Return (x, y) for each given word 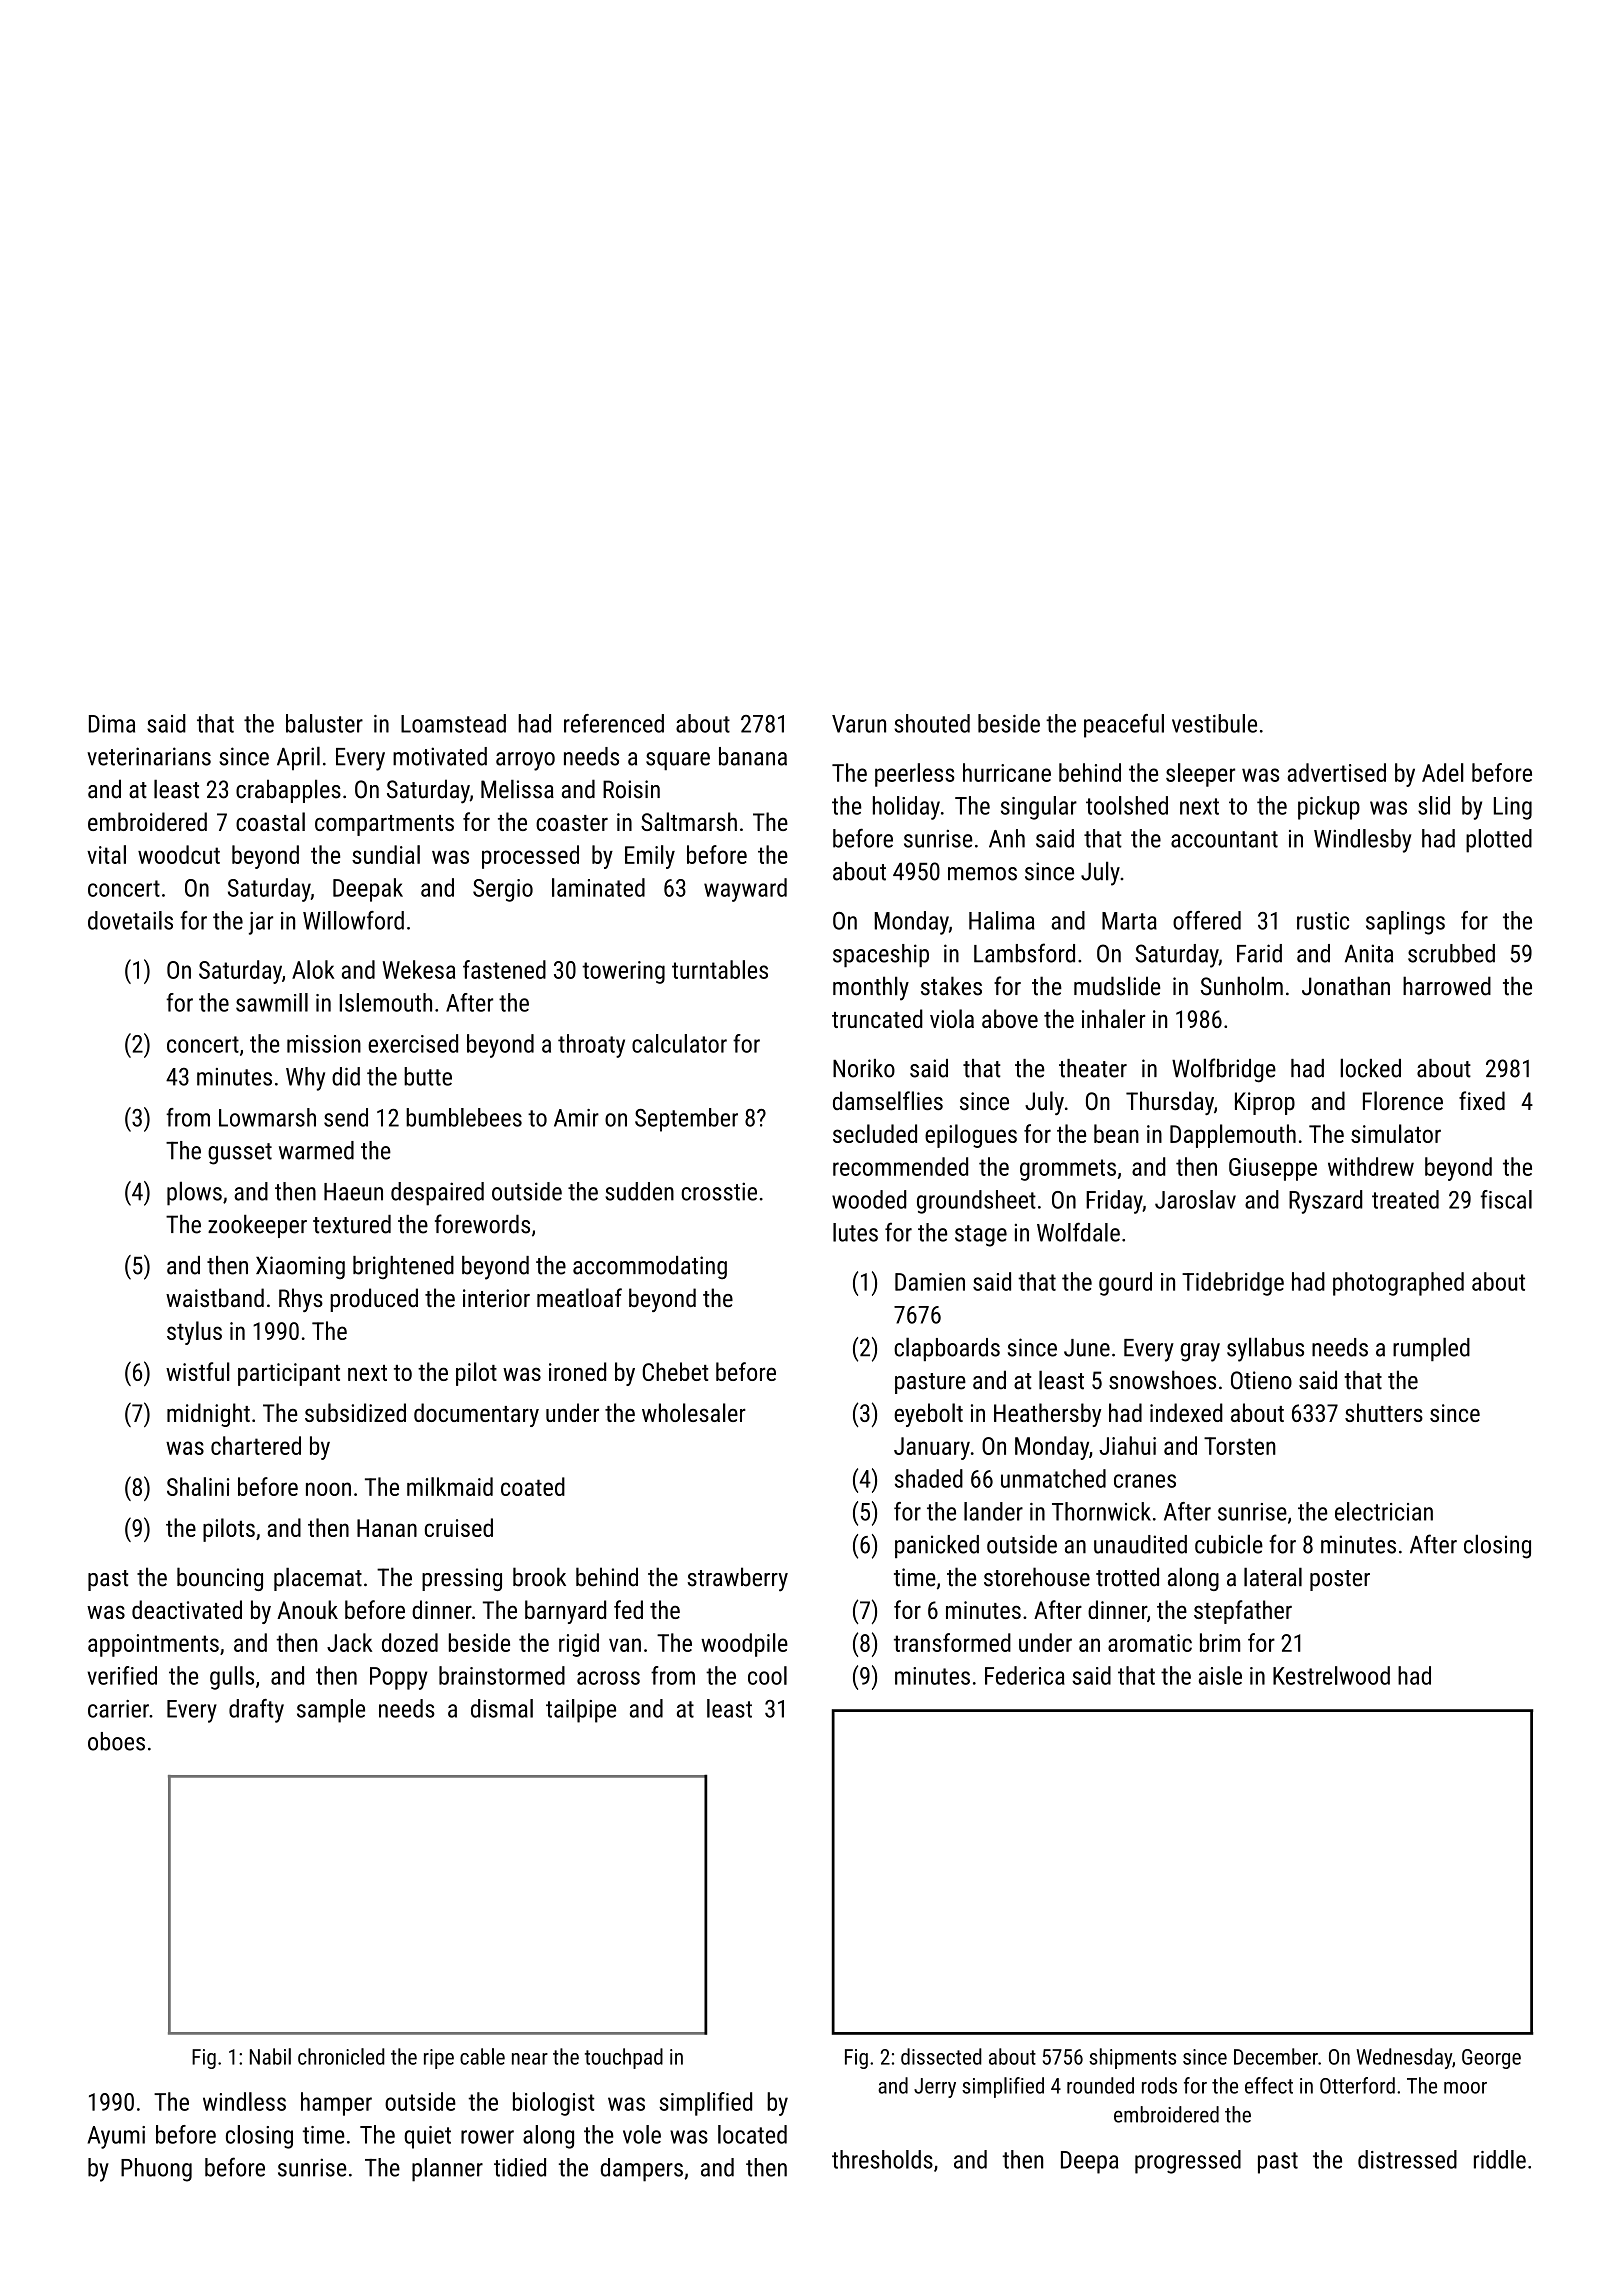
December (1276, 2056)
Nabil (270, 2056)
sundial (386, 854)
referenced (614, 723)
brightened (403, 1268)
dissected (941, 2056)
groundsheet (976, 1202)
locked (1370, 1068)
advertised (1336, 772)
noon (328, 1489)
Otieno (1261, 1380)
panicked (937, 1546)
